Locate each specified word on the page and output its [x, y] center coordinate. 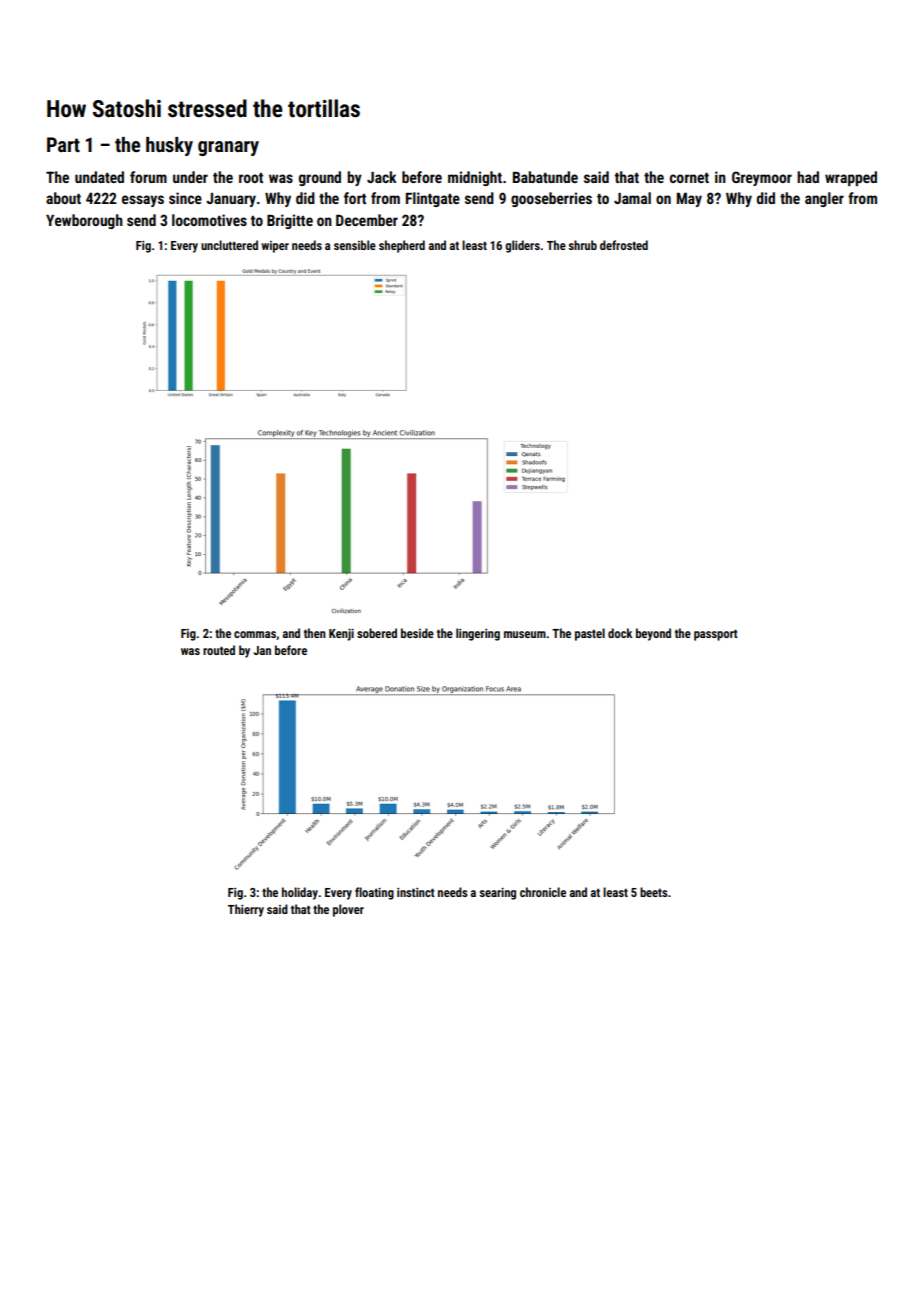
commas [255, 634]
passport [716, 635]
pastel [590, 634]
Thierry [246, 910]
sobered [377, 633]
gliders [522, 246]
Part [63, 144]
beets [654, 892]
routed [219, 650]
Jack [382, 177]
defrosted [624, 245]
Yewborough [84, 221]
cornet [689, 178]
